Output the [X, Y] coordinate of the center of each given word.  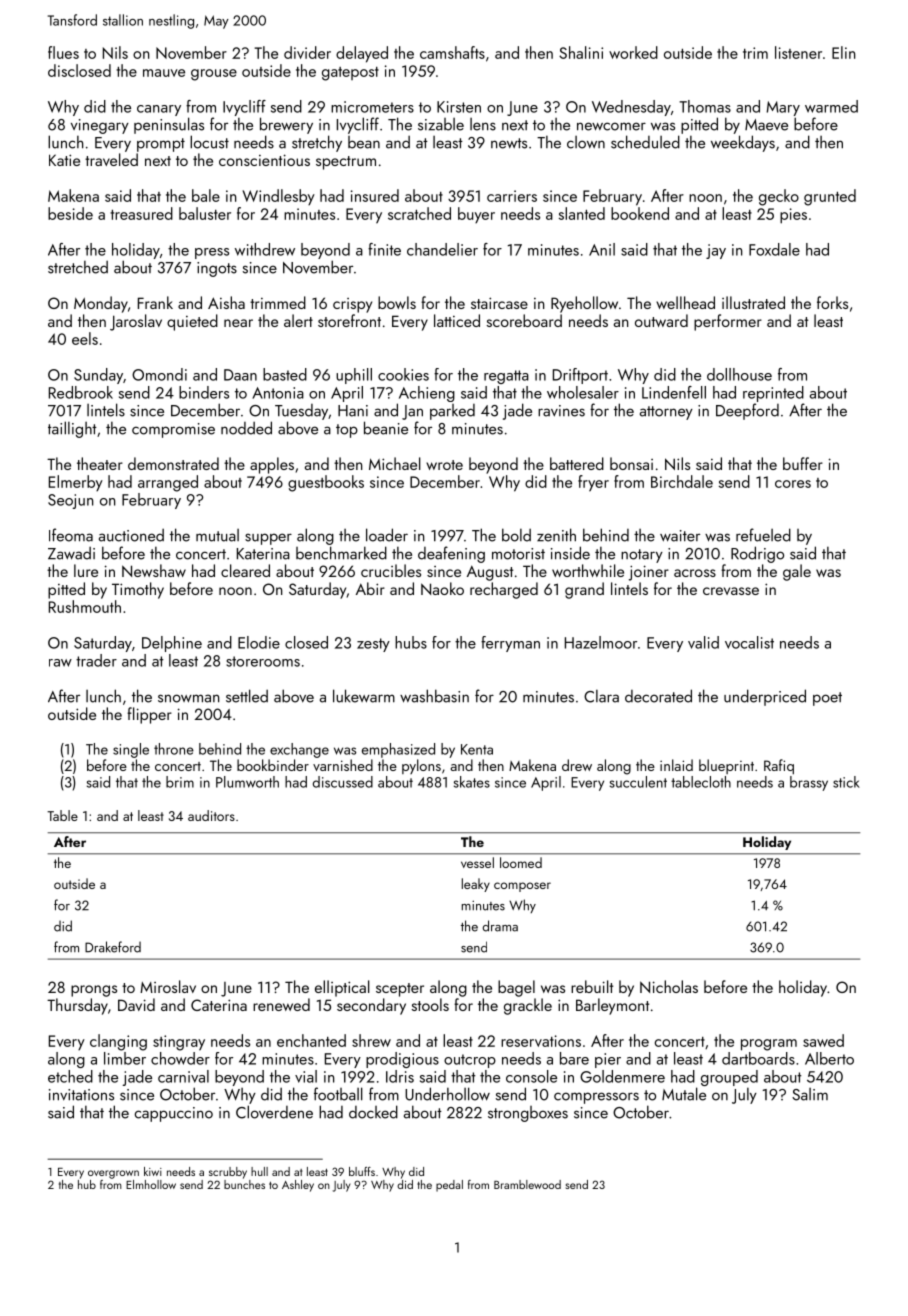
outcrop [470, 1061]
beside [70, 213]
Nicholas [669, 986]
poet [827, 699]
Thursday [77, 1006]
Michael [395, 463]
